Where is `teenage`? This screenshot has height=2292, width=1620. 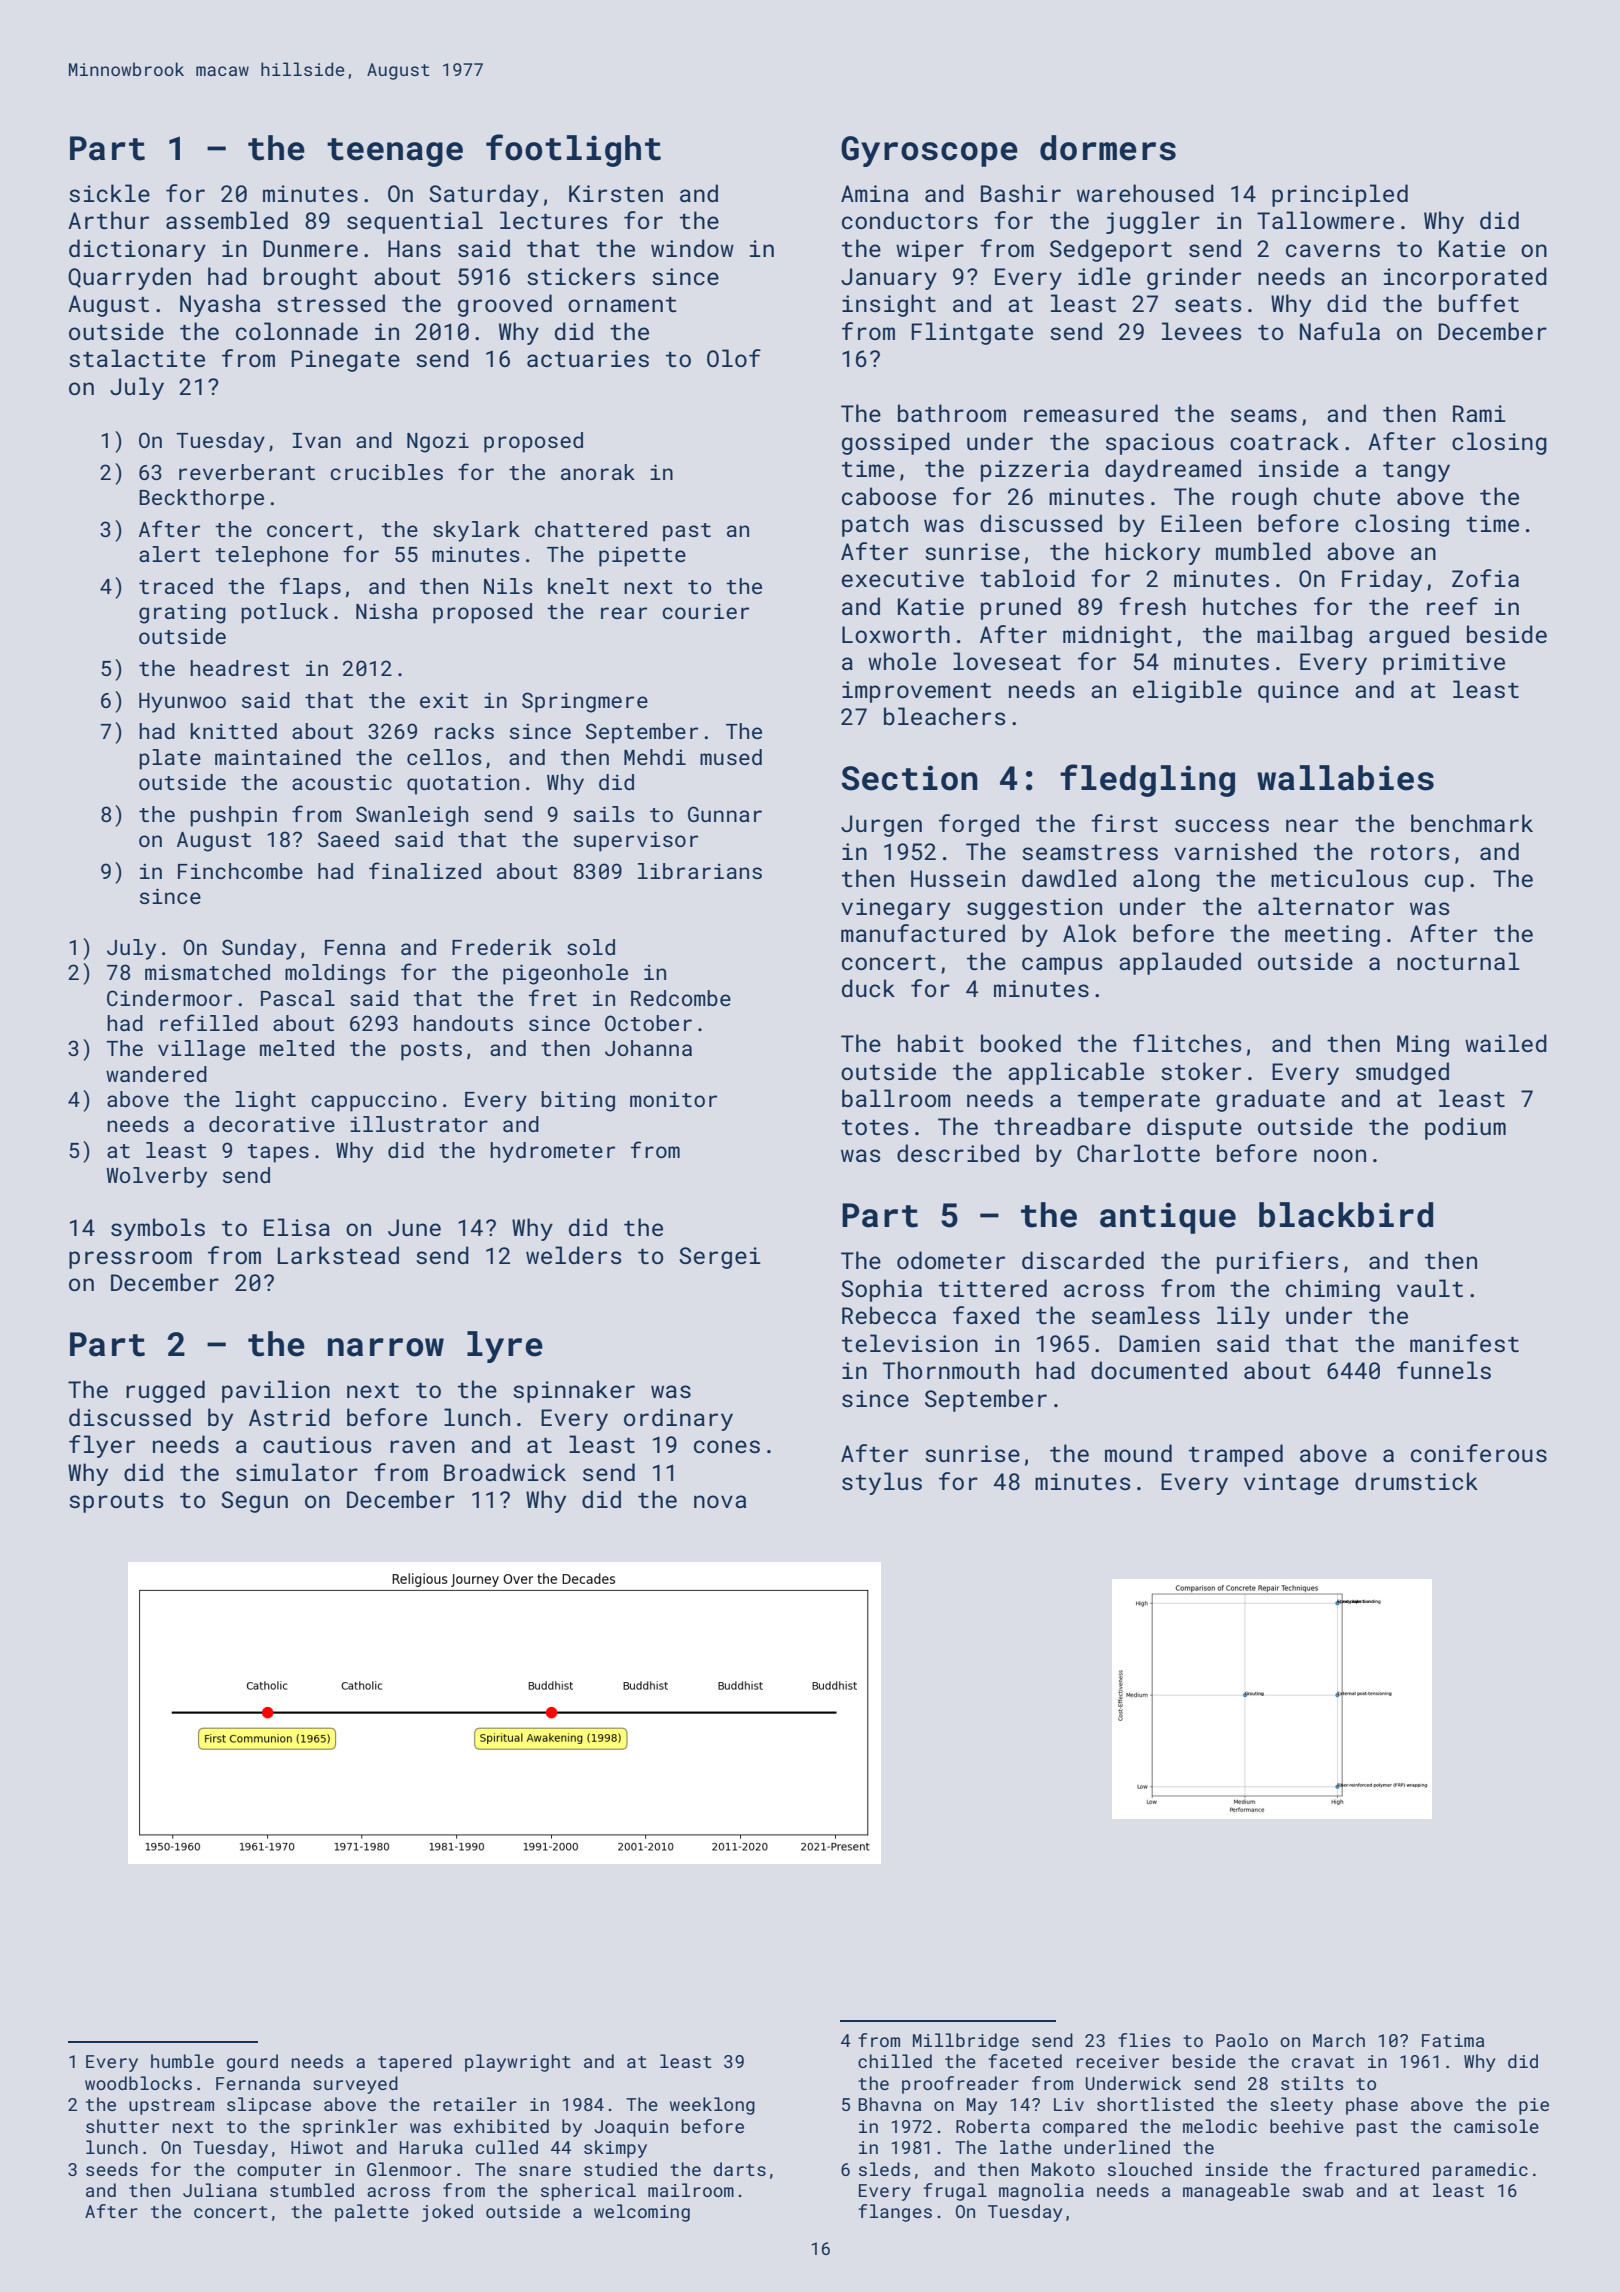
teenage is located at coordinates (395, 152).
